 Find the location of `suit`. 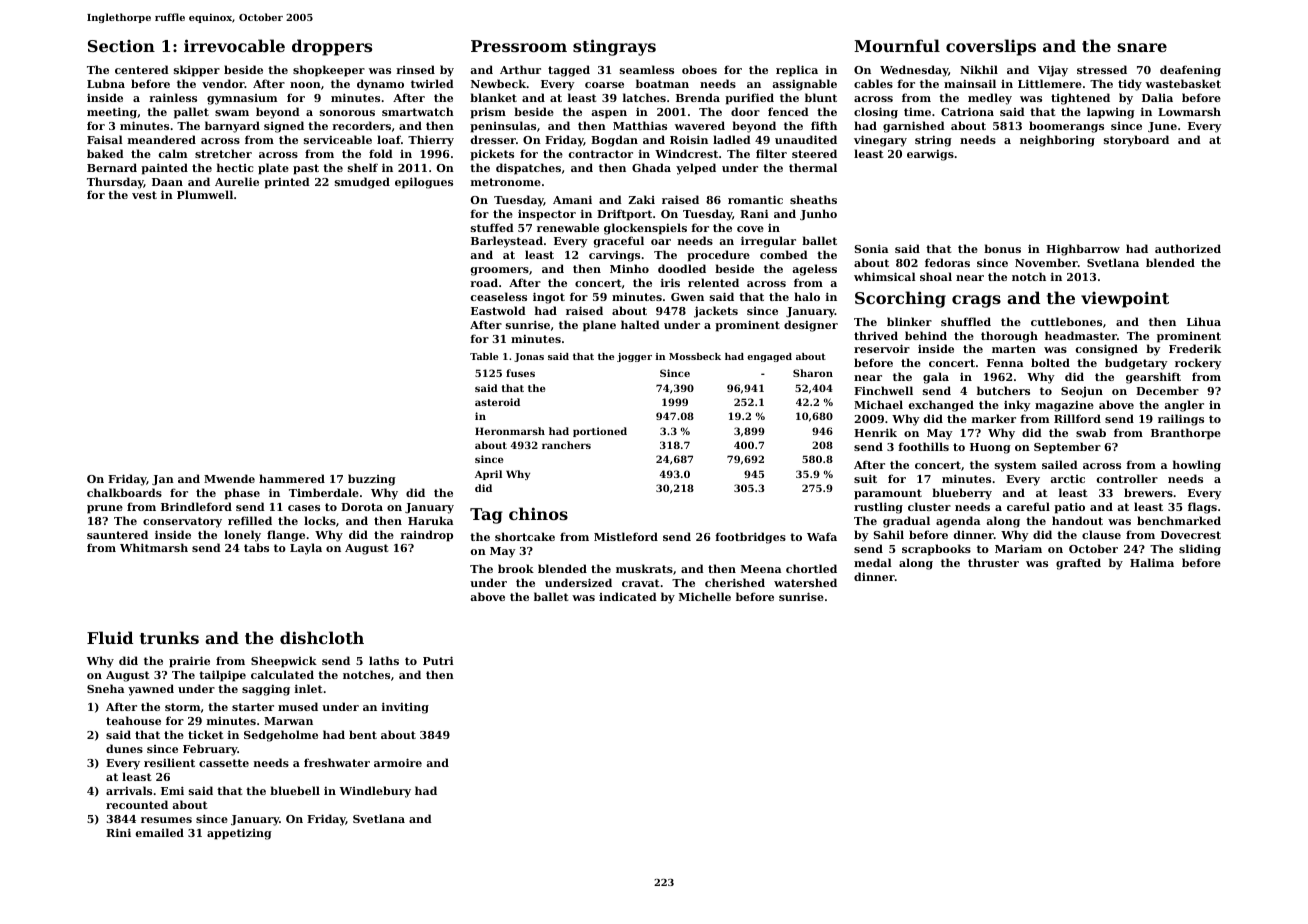

suit is located at coordinates (865, 478).
